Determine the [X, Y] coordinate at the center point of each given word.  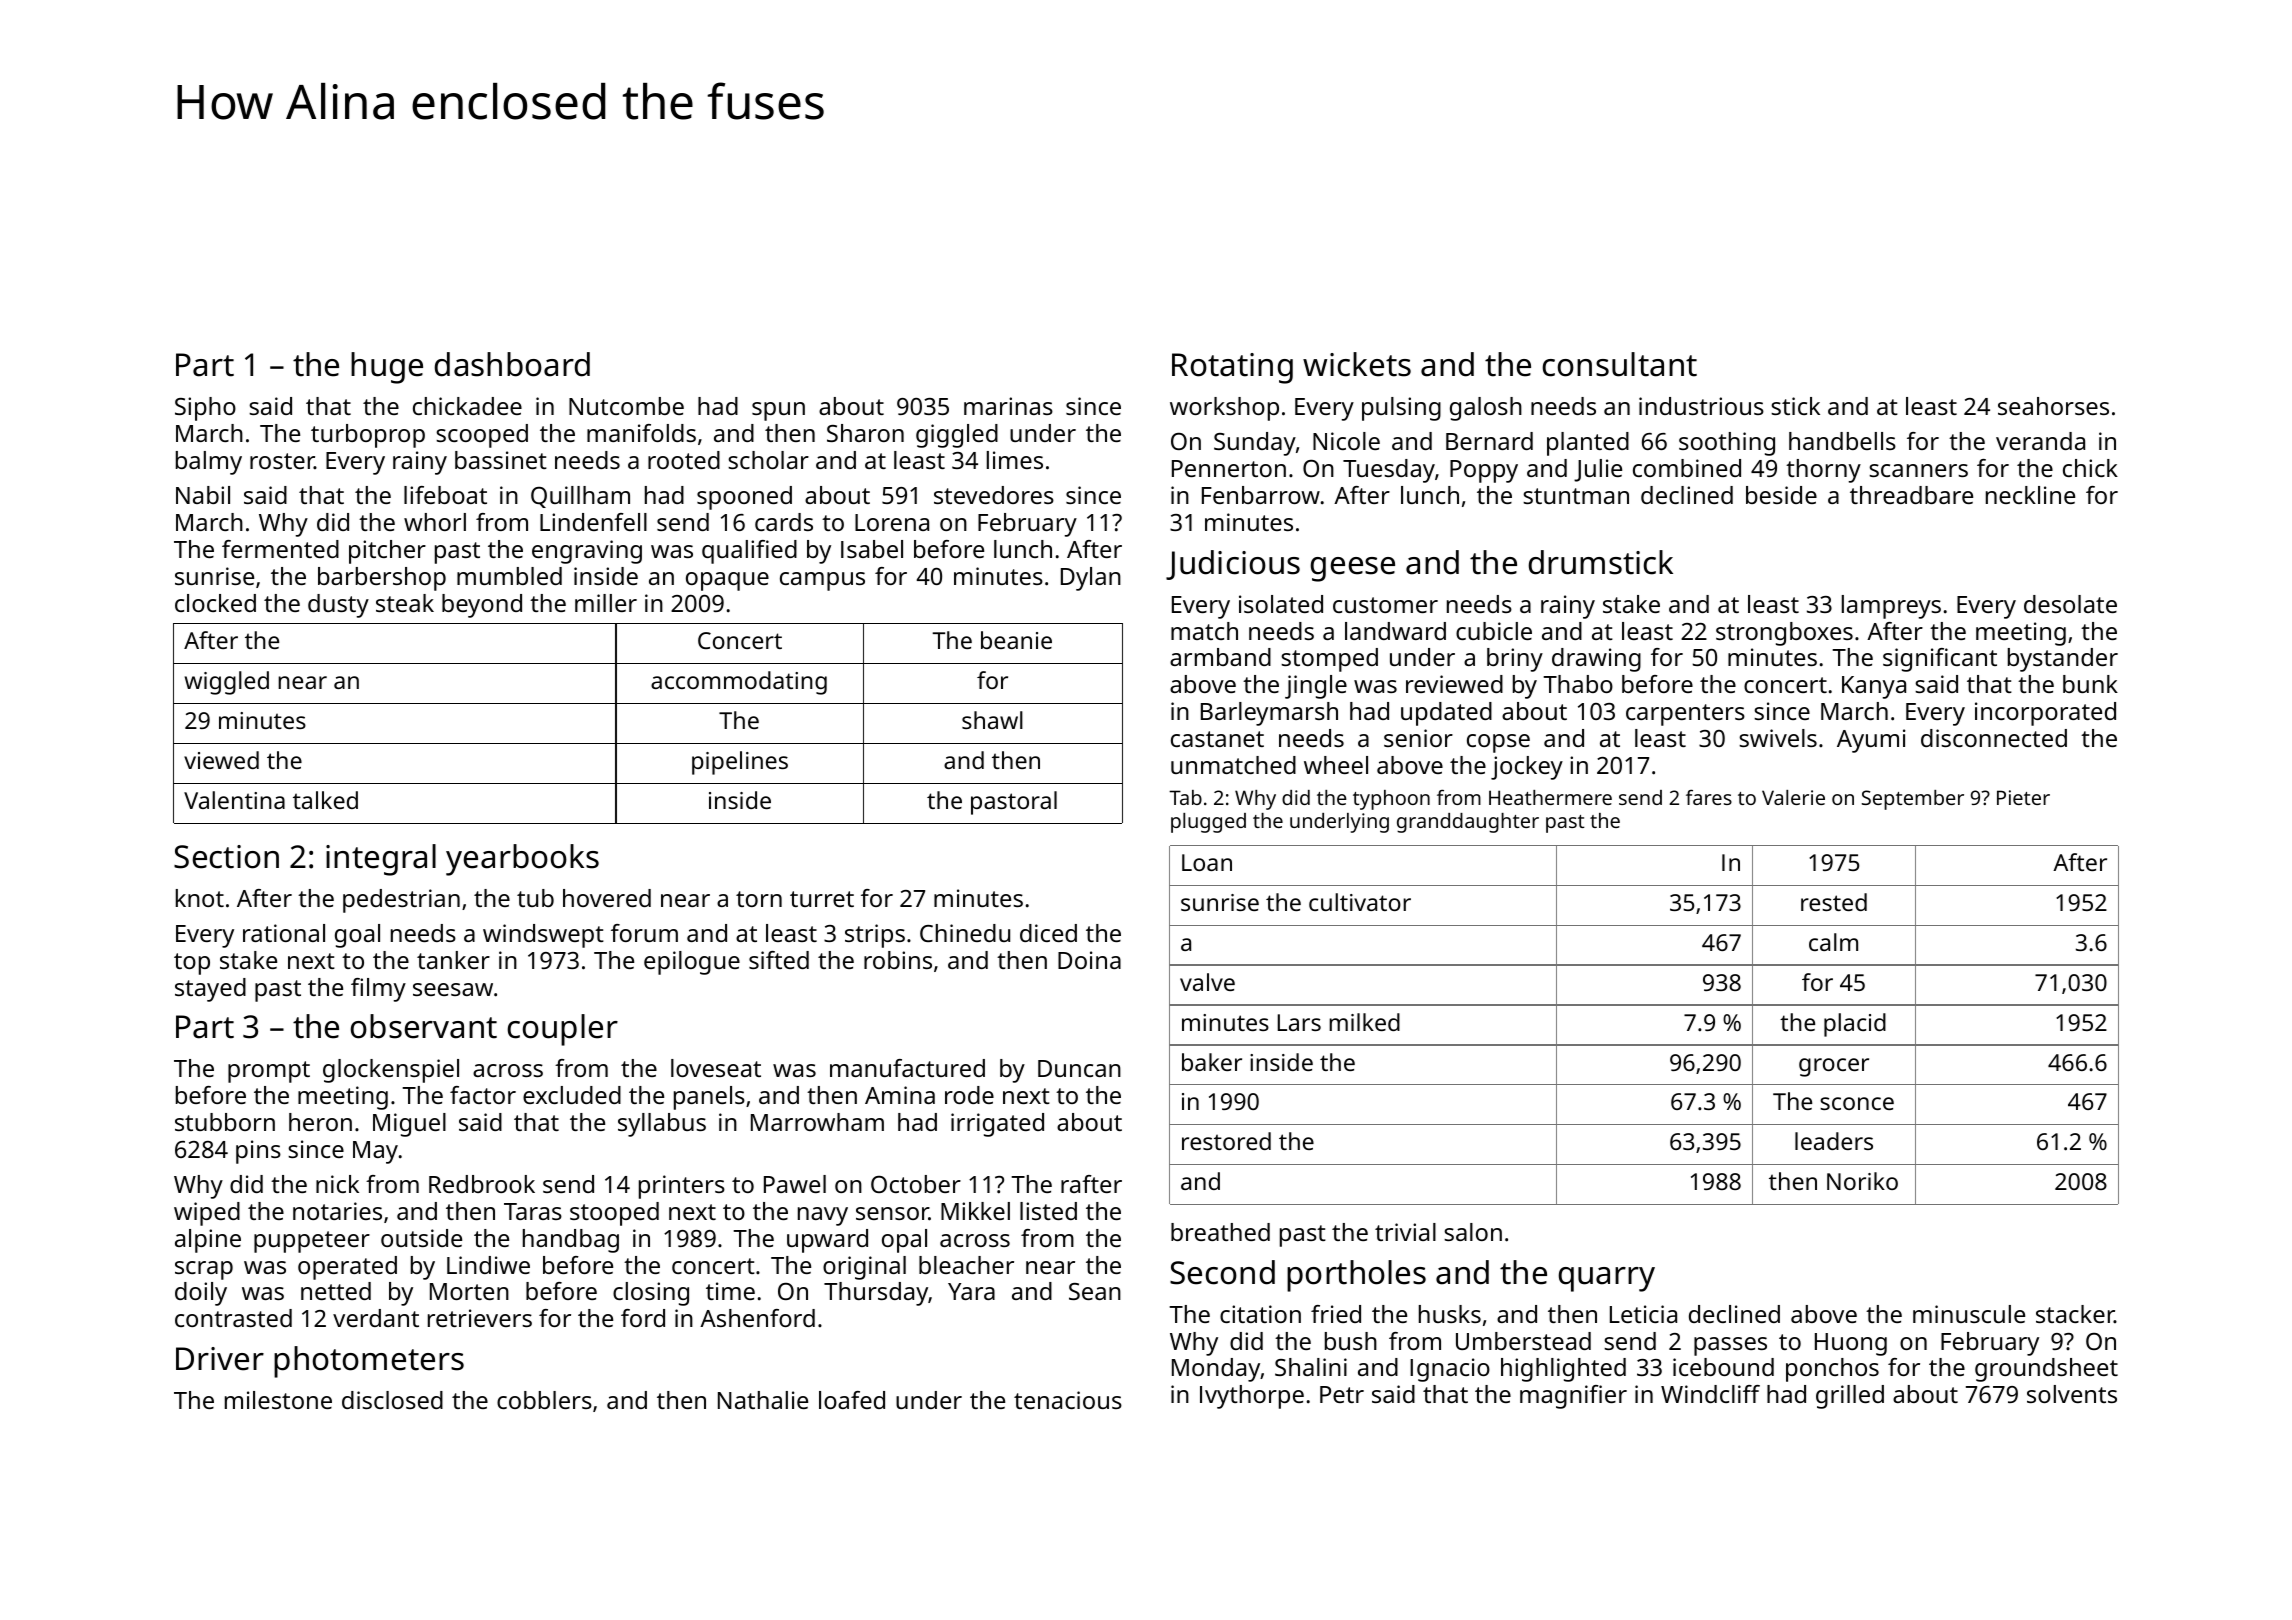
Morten [469, 1291]
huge [387, 368]
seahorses [2053, 406]
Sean [1095, 1291]
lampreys [1891, 607]
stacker [2075, 1314]
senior [1418, 738]
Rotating [1232, 368]
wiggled [227, 683]
